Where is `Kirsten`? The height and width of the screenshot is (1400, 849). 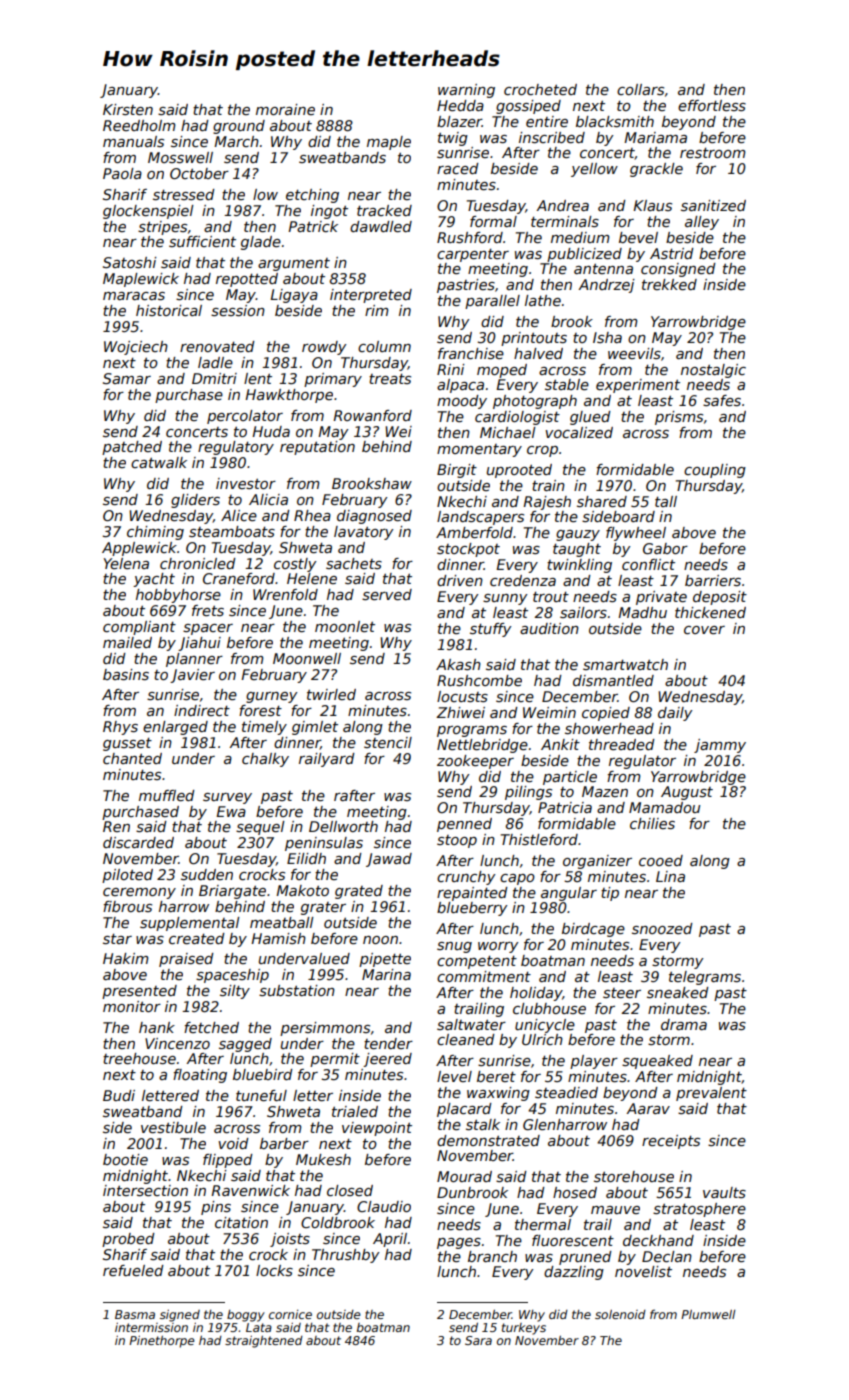 Kirsten is located at coordinates (128, 109).
